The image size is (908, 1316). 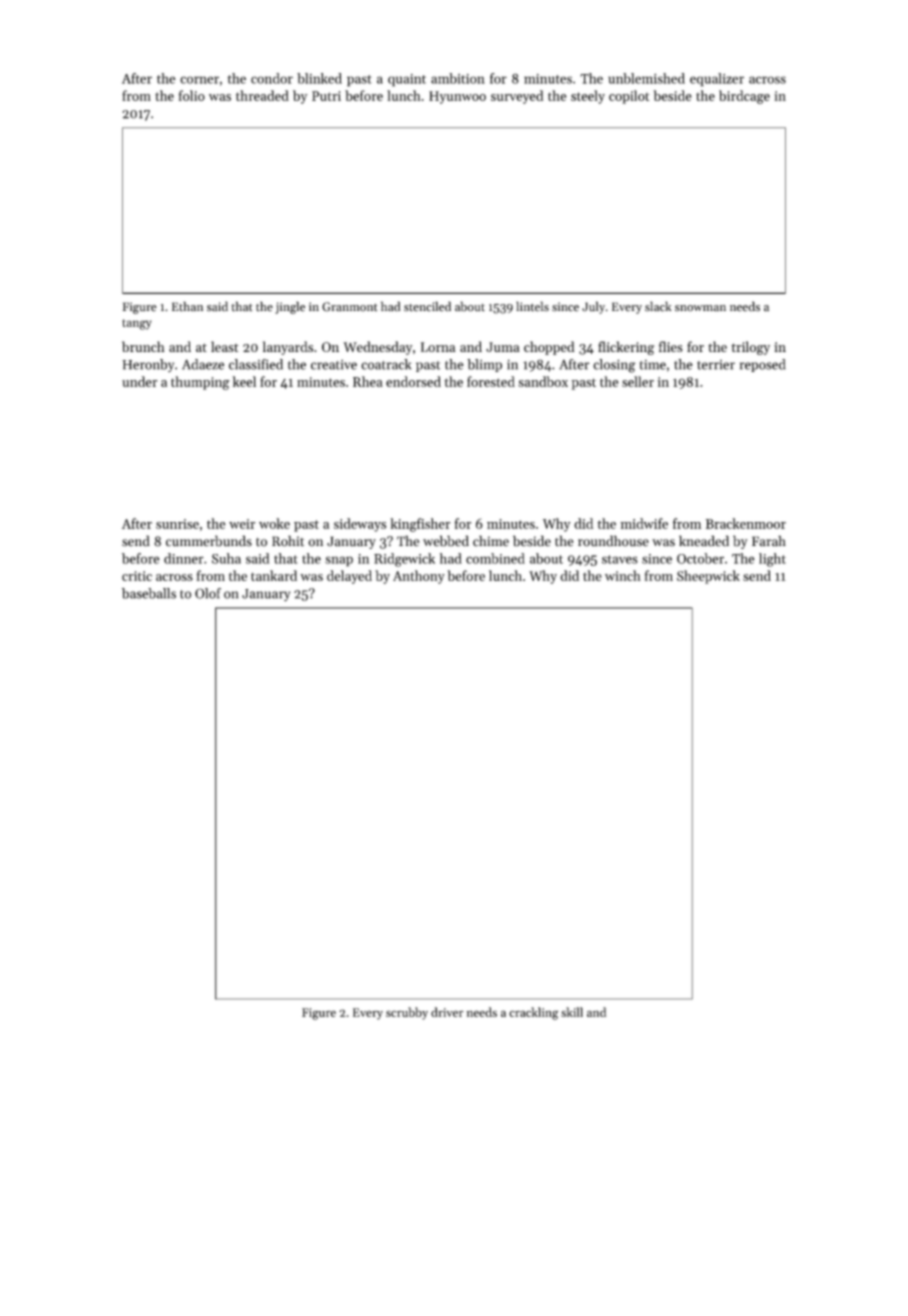 What do you see at coordinates (495, 558) in the page?
I see `combined` at bounding box center [495, 558].
